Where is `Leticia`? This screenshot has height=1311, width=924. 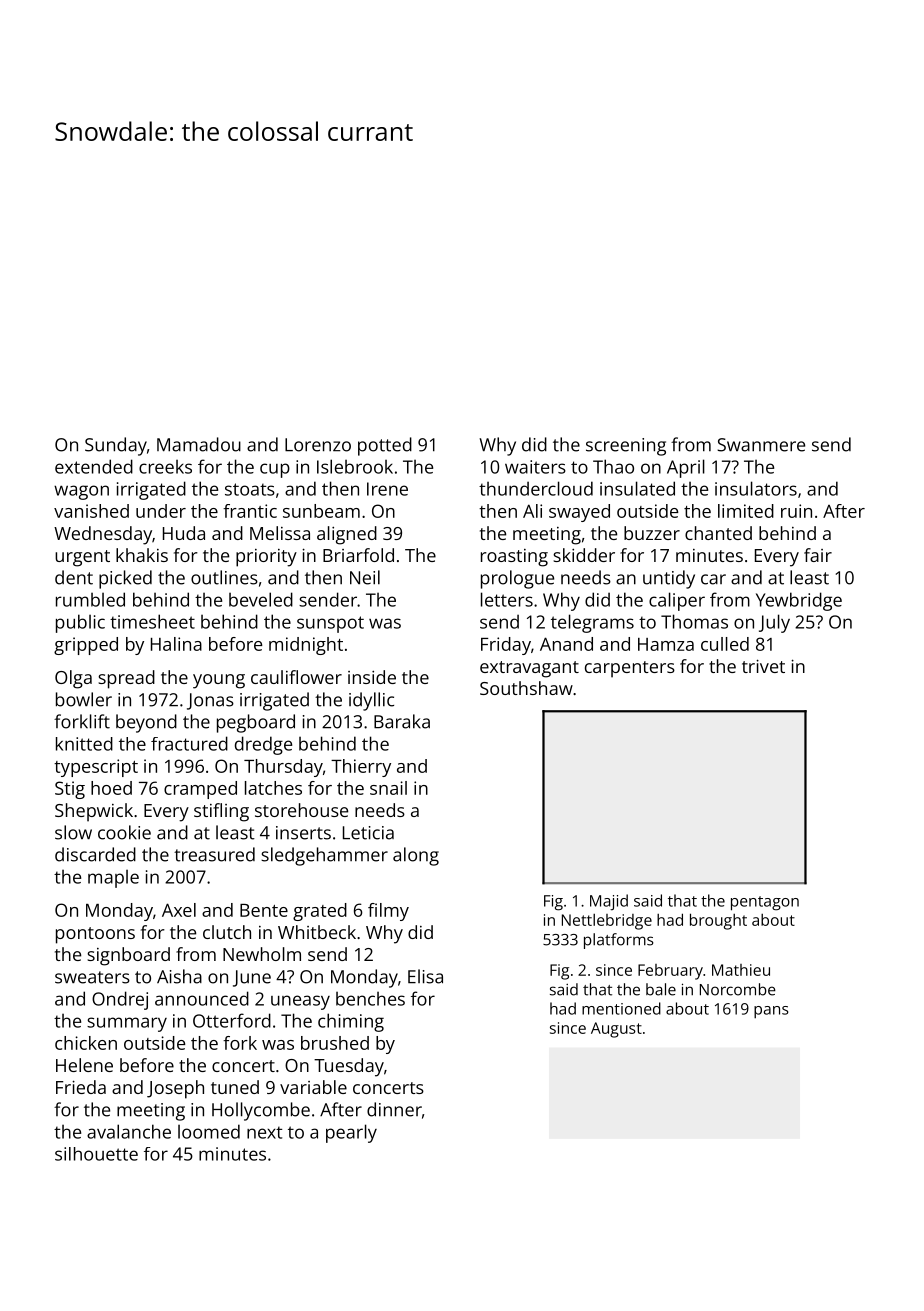
Leticia is located at coordinates (368, 833).
